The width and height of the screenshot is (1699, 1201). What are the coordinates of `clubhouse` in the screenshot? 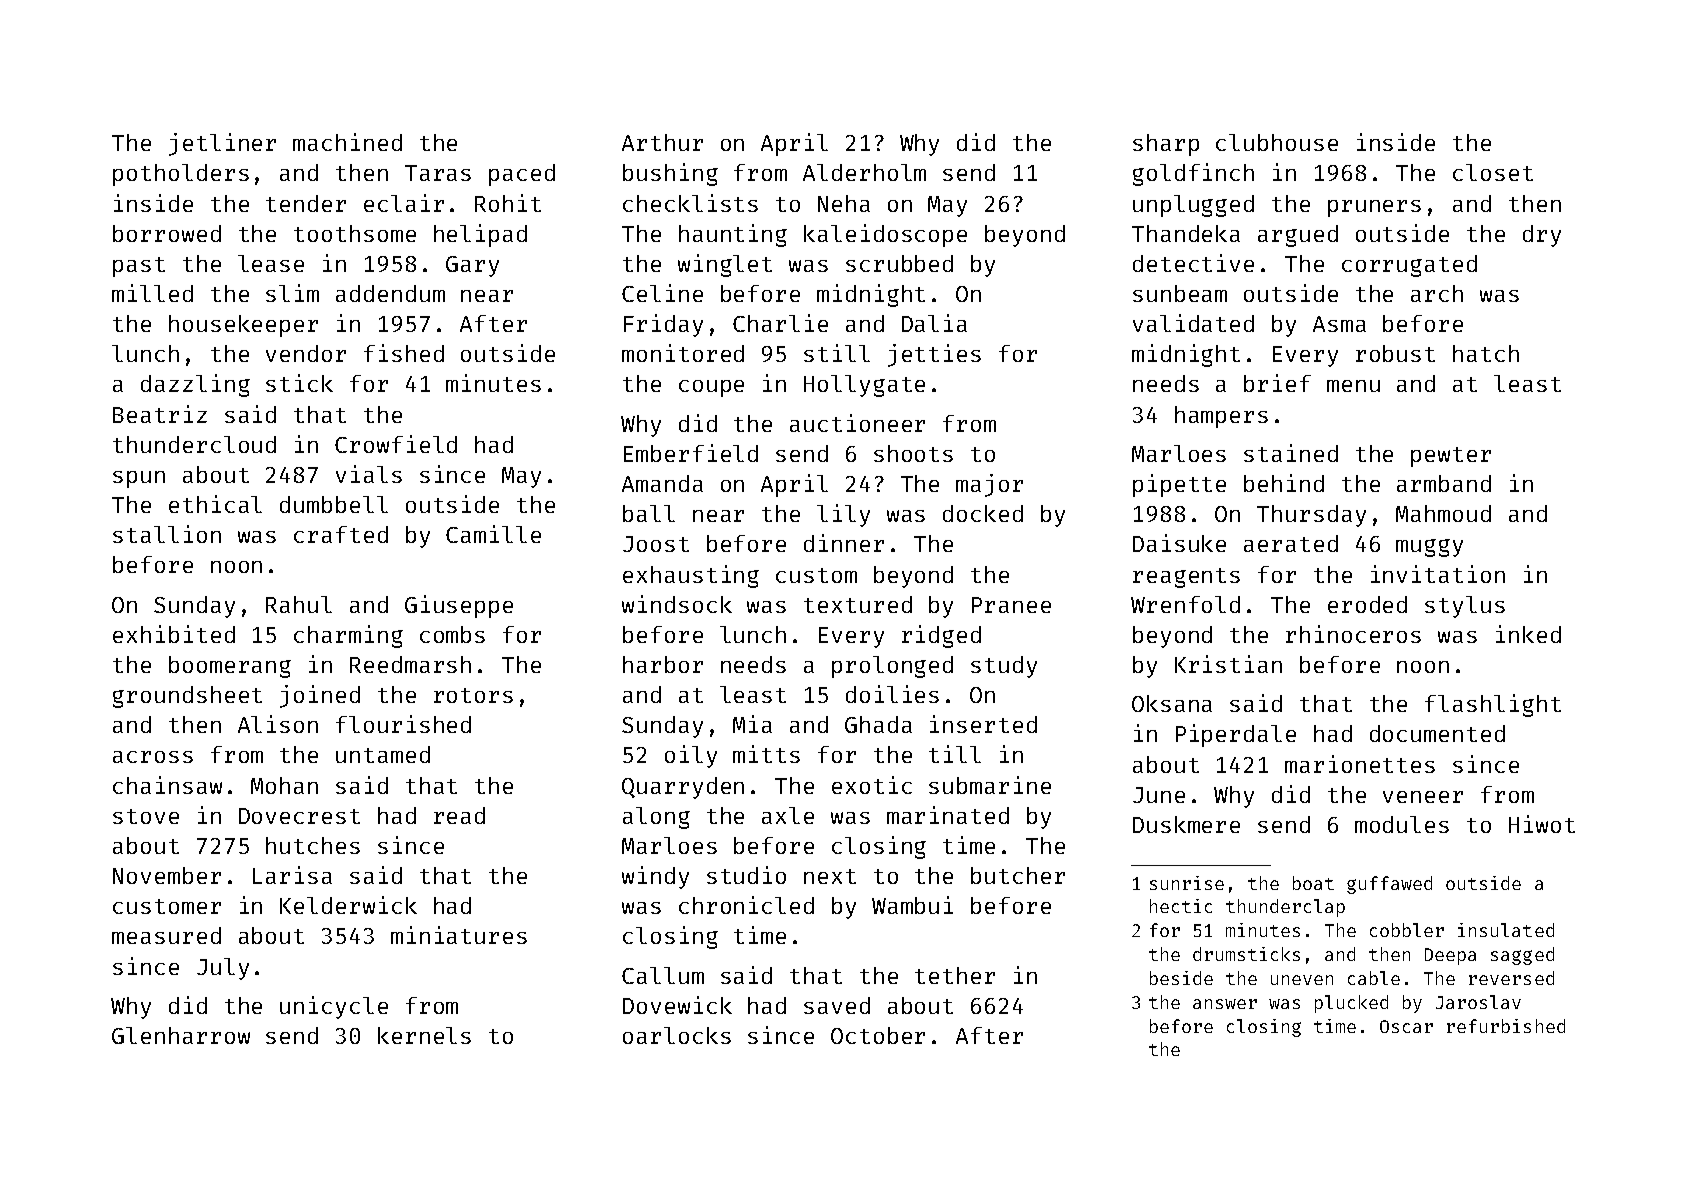 It's located at (1277, 142).
